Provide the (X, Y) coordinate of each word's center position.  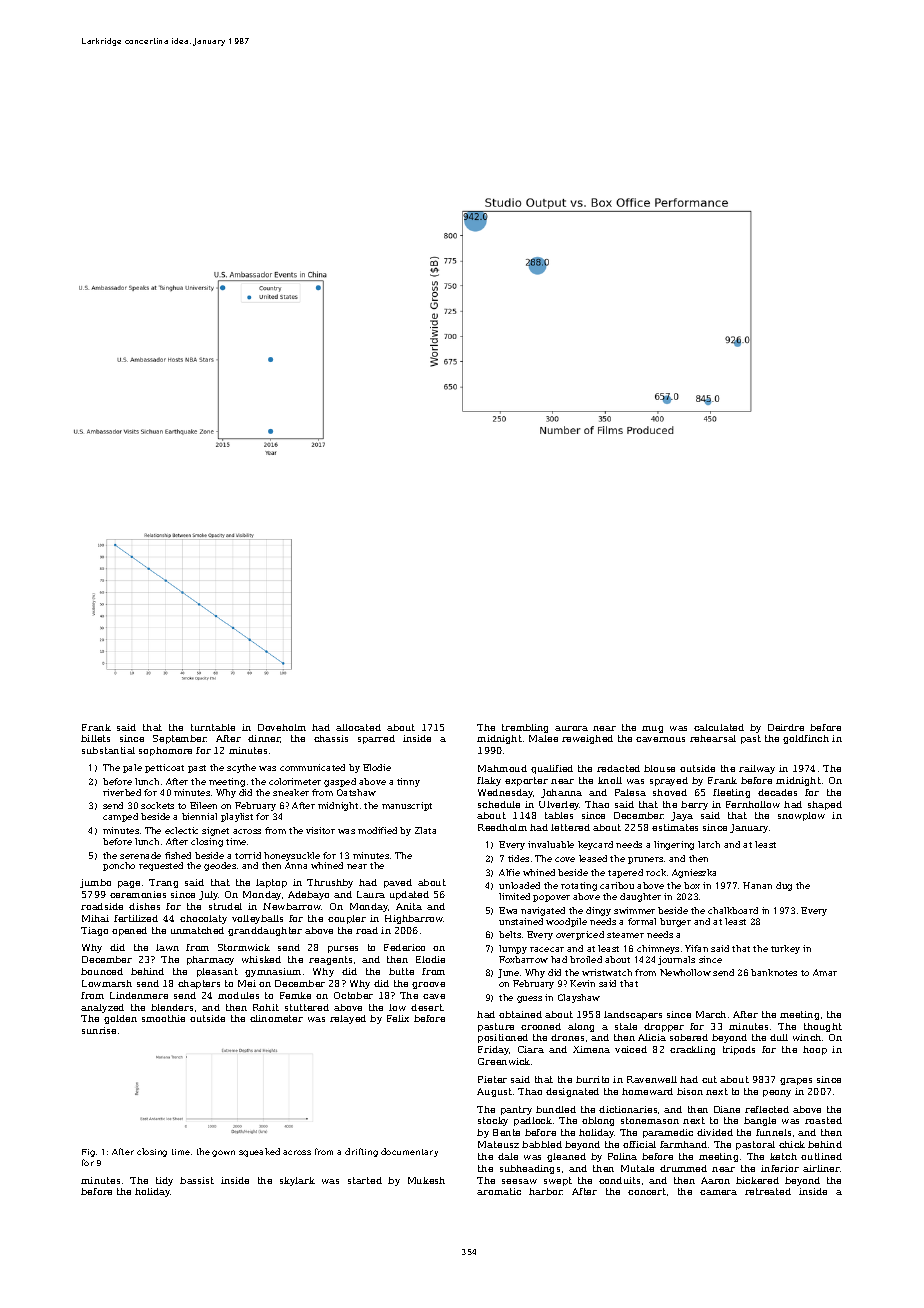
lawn (167, 947)
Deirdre (786, 727)
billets (95, 738)
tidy (164, 1181)
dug (784, 886)
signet (215, 831)
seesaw (519, 1181)
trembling (525, 728)
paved (398, 883)
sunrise (99, 1030)
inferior (780, 1168)
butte (401, 971)
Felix (398, 1018)
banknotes (774, 972)
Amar (825, 972)
